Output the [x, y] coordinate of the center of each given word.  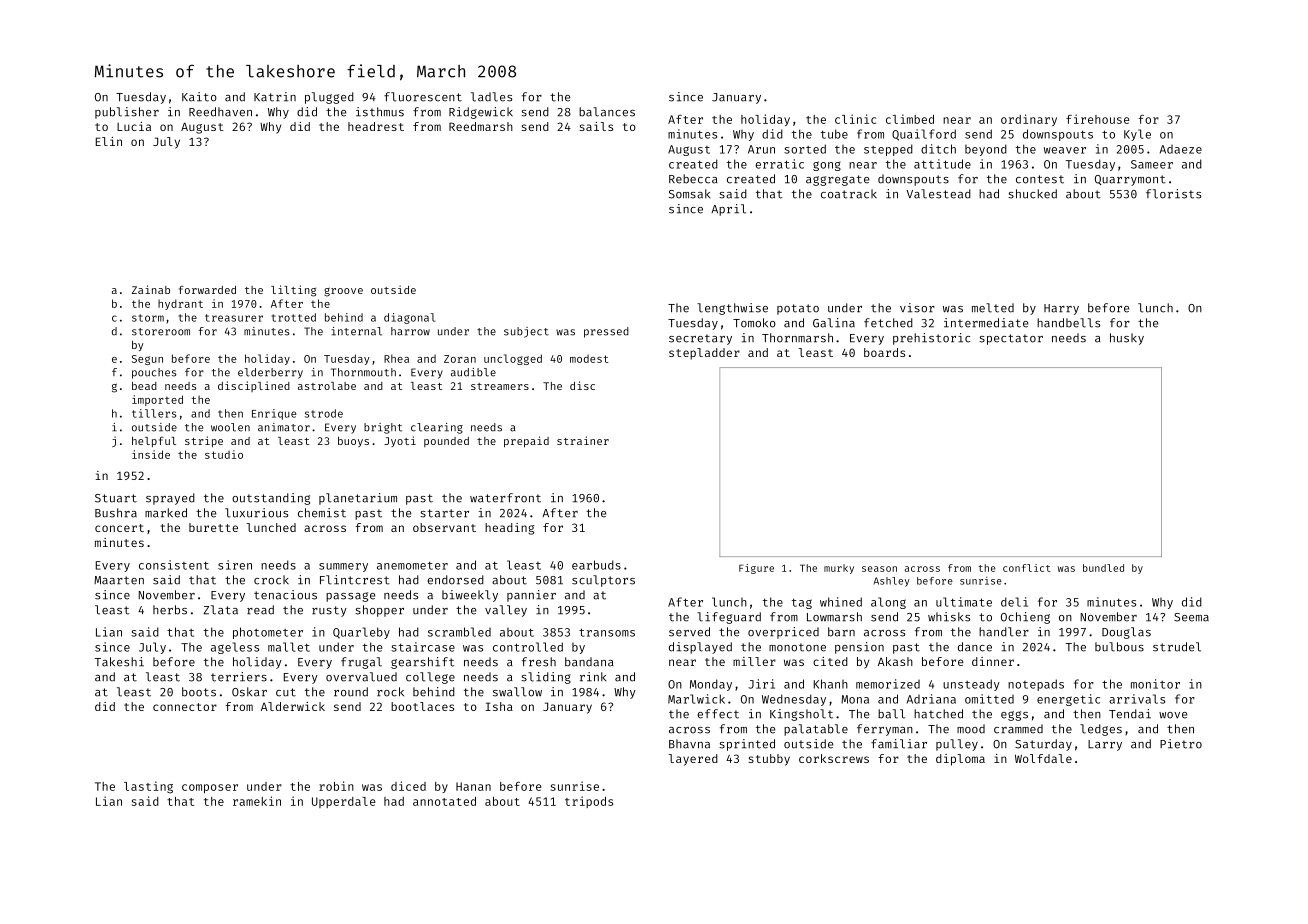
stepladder [704, 354]
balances [607, 112]
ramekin [257, 801]
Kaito [199, 97]
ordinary [1029, 120]
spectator [1011, 339]
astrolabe [327, 386]
